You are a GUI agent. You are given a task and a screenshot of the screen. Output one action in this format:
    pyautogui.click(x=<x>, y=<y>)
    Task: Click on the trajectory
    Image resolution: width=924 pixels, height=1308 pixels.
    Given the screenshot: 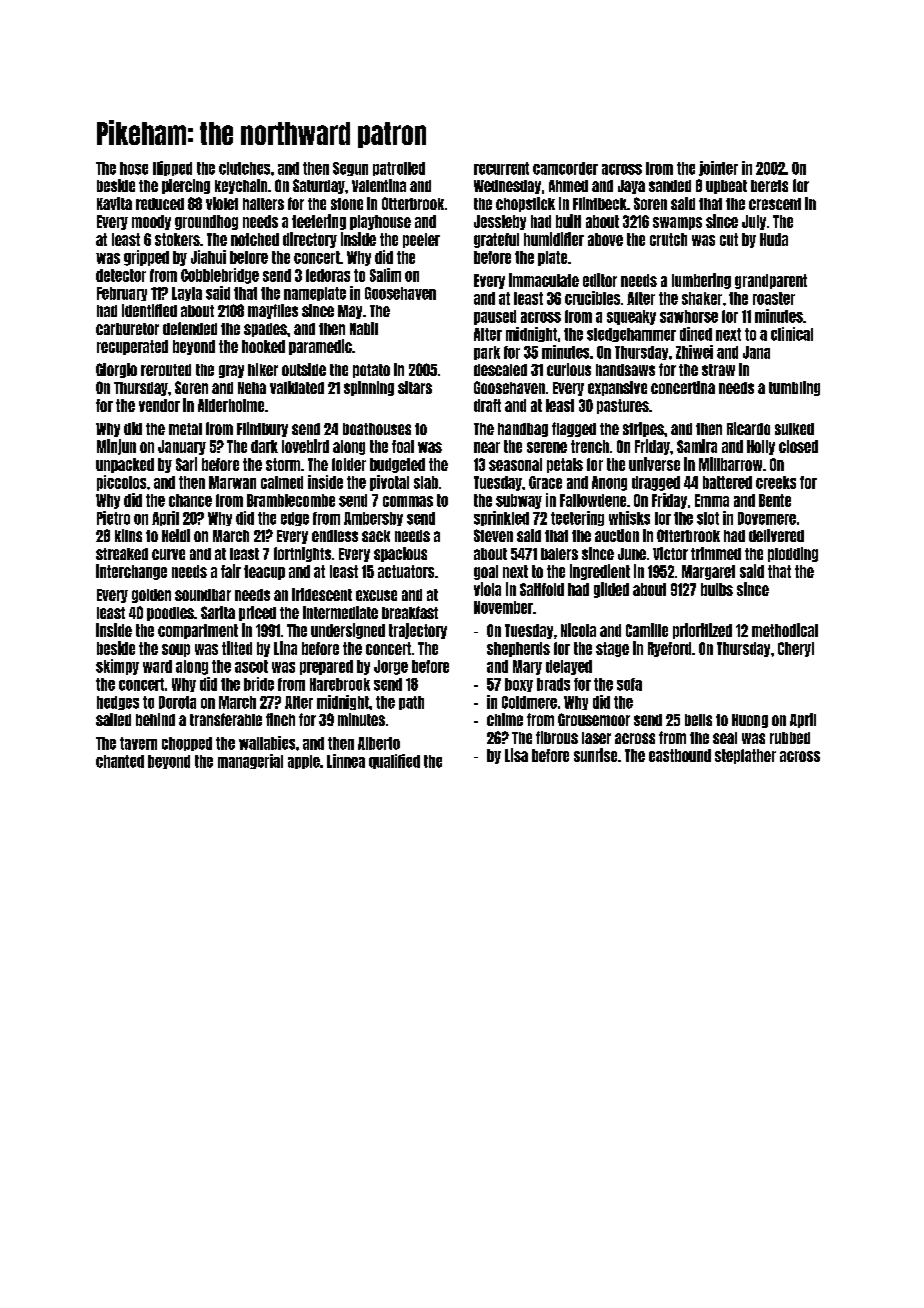 What is the action you would take?
    pyautogui.click(x=418, y=631)
